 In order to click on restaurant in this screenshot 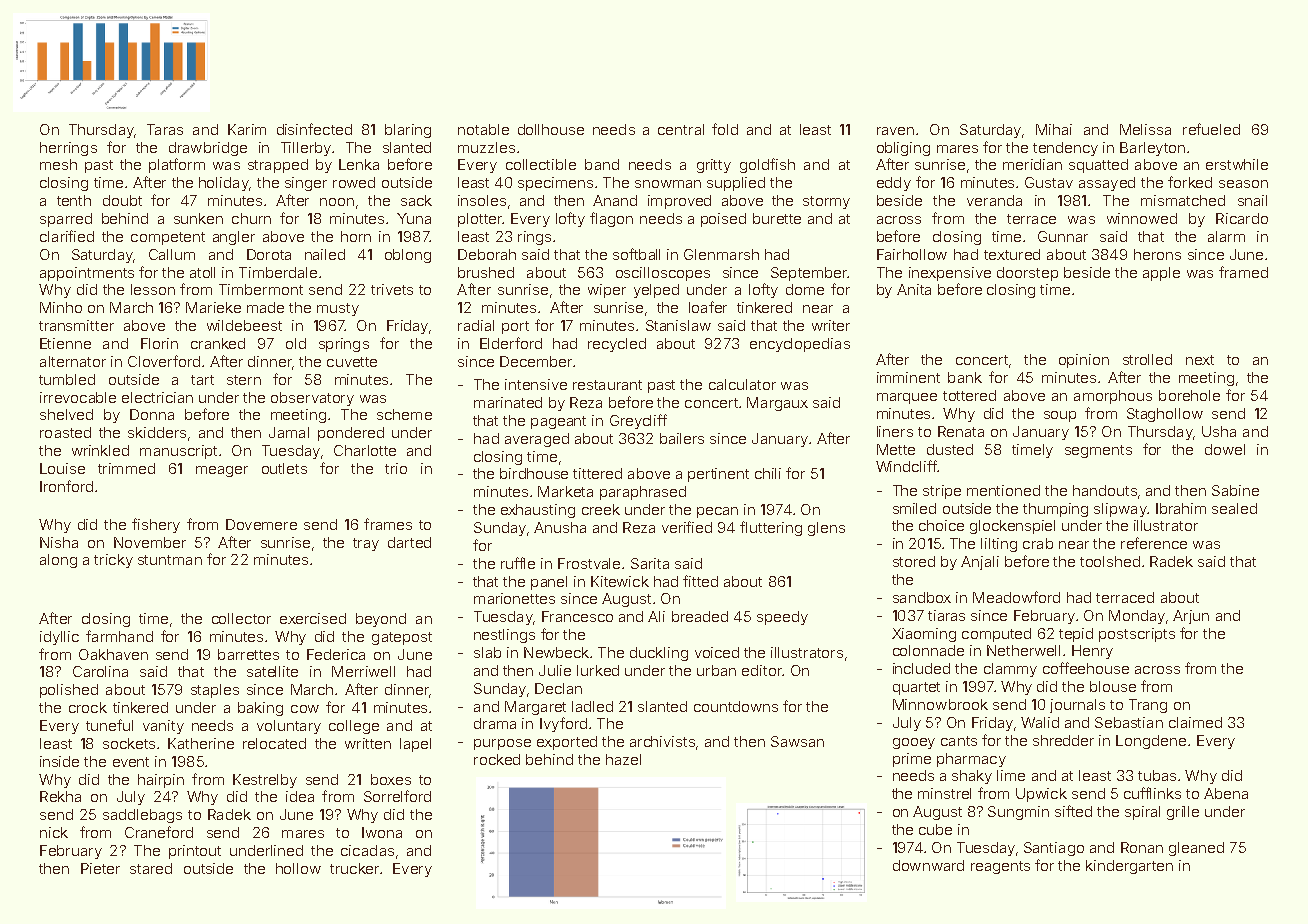, I will do `click(607, 385)`.
